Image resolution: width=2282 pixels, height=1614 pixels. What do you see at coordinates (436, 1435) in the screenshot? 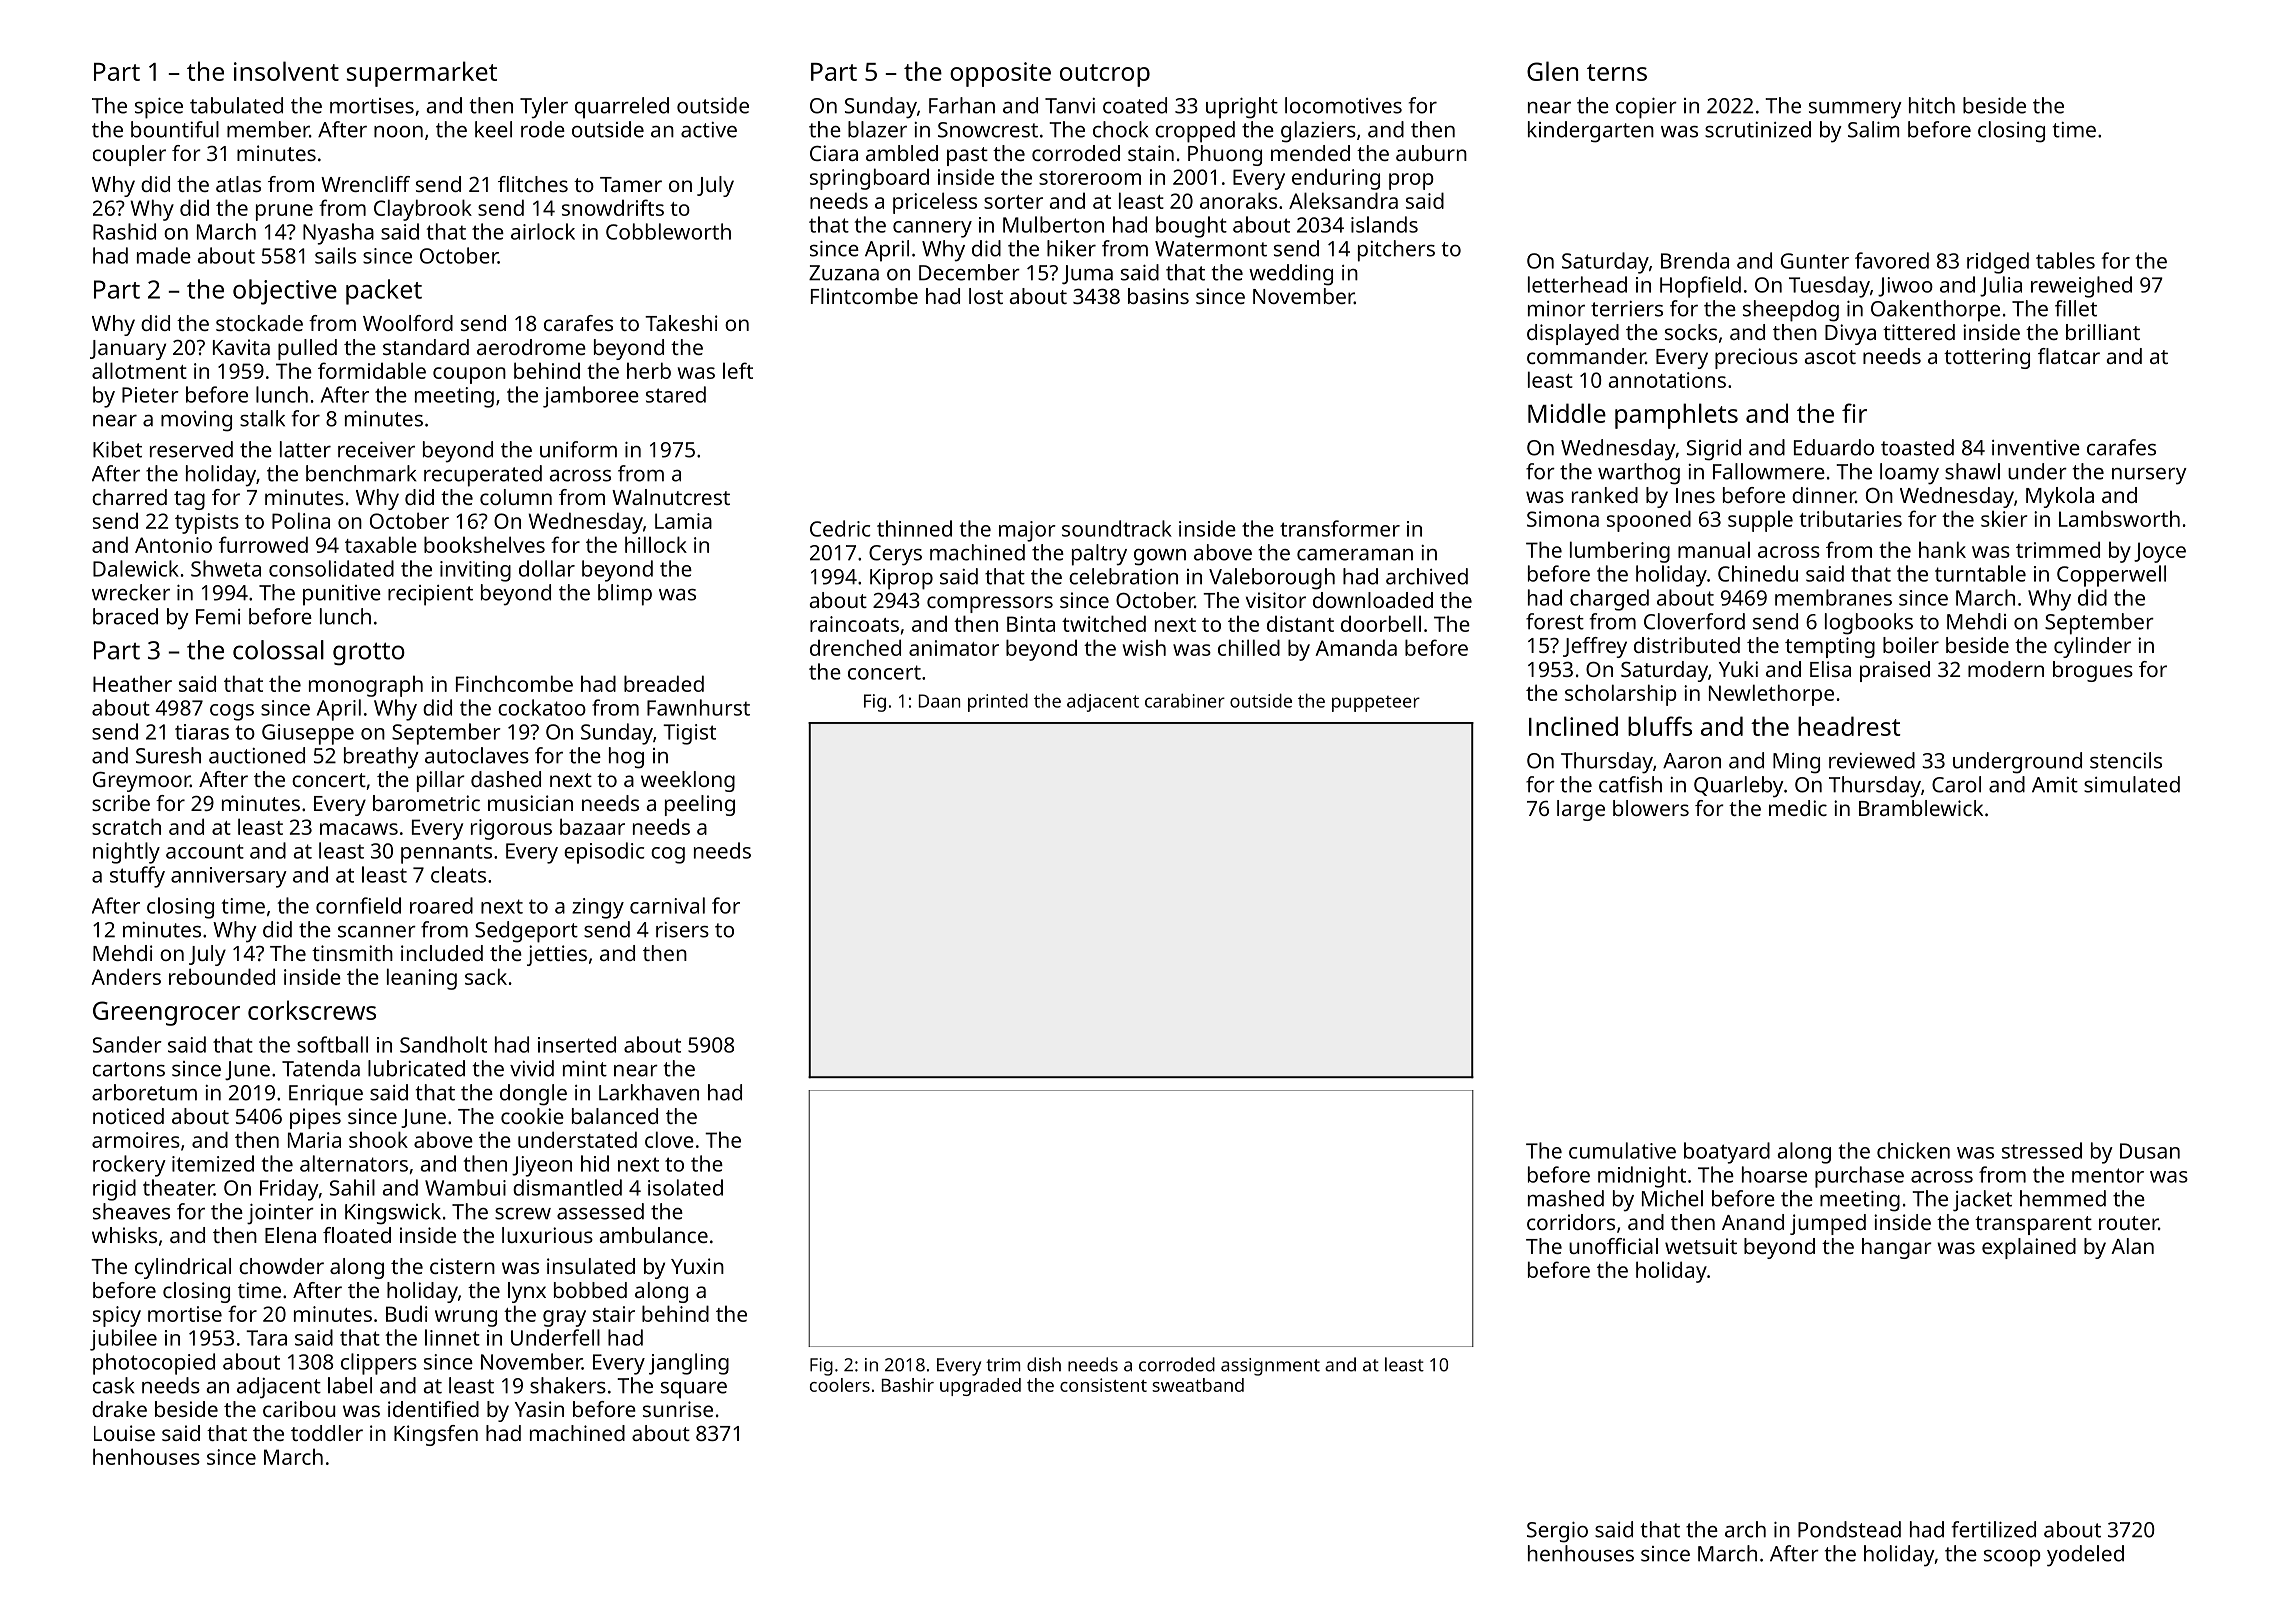
I see `Kingsfen` at bounding box center [436, 1435].
